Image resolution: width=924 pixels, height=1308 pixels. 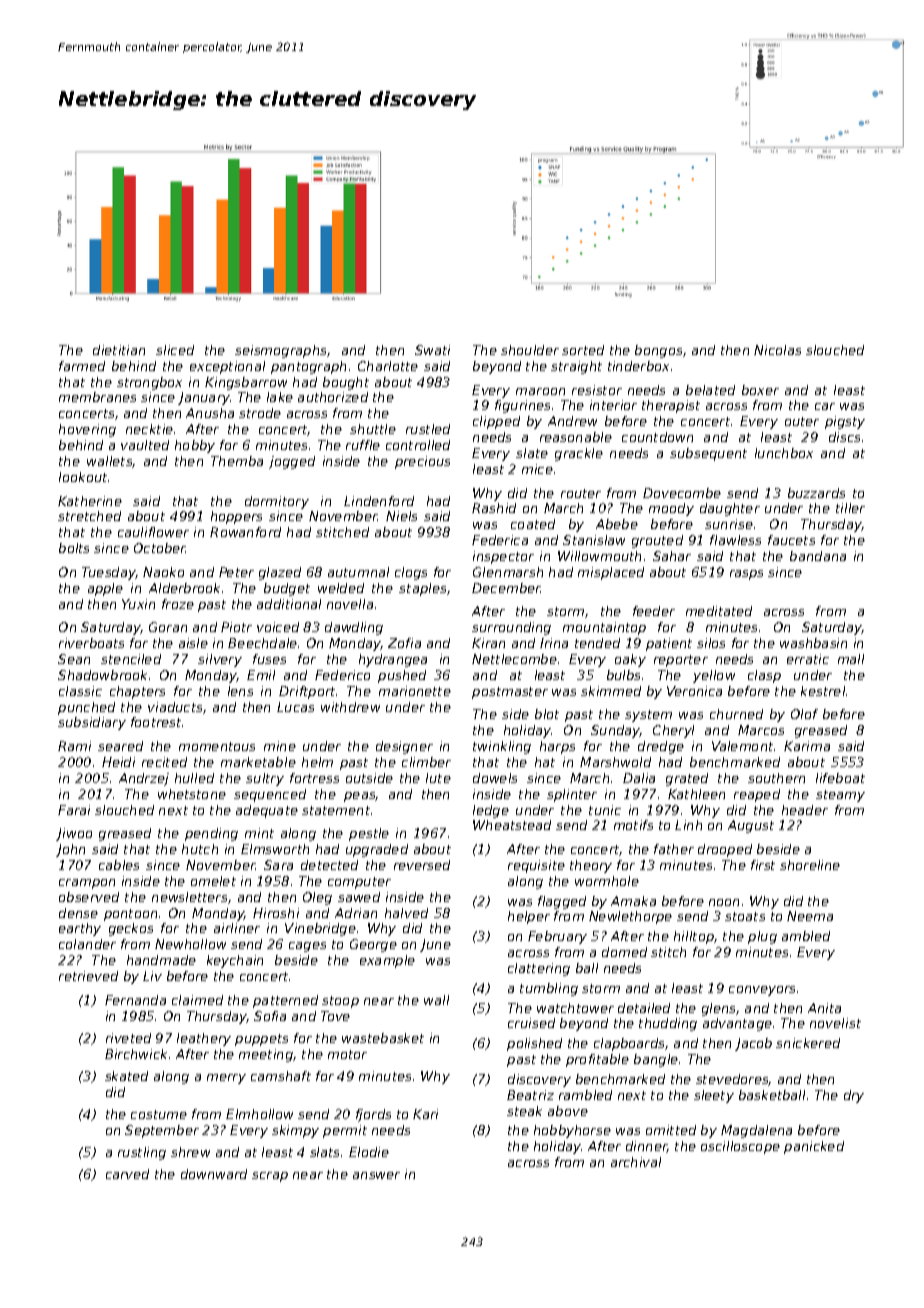 What do you see at coordinates (636, 1162) in the image?
I see `archival` at bounding box center [636, 1162].
